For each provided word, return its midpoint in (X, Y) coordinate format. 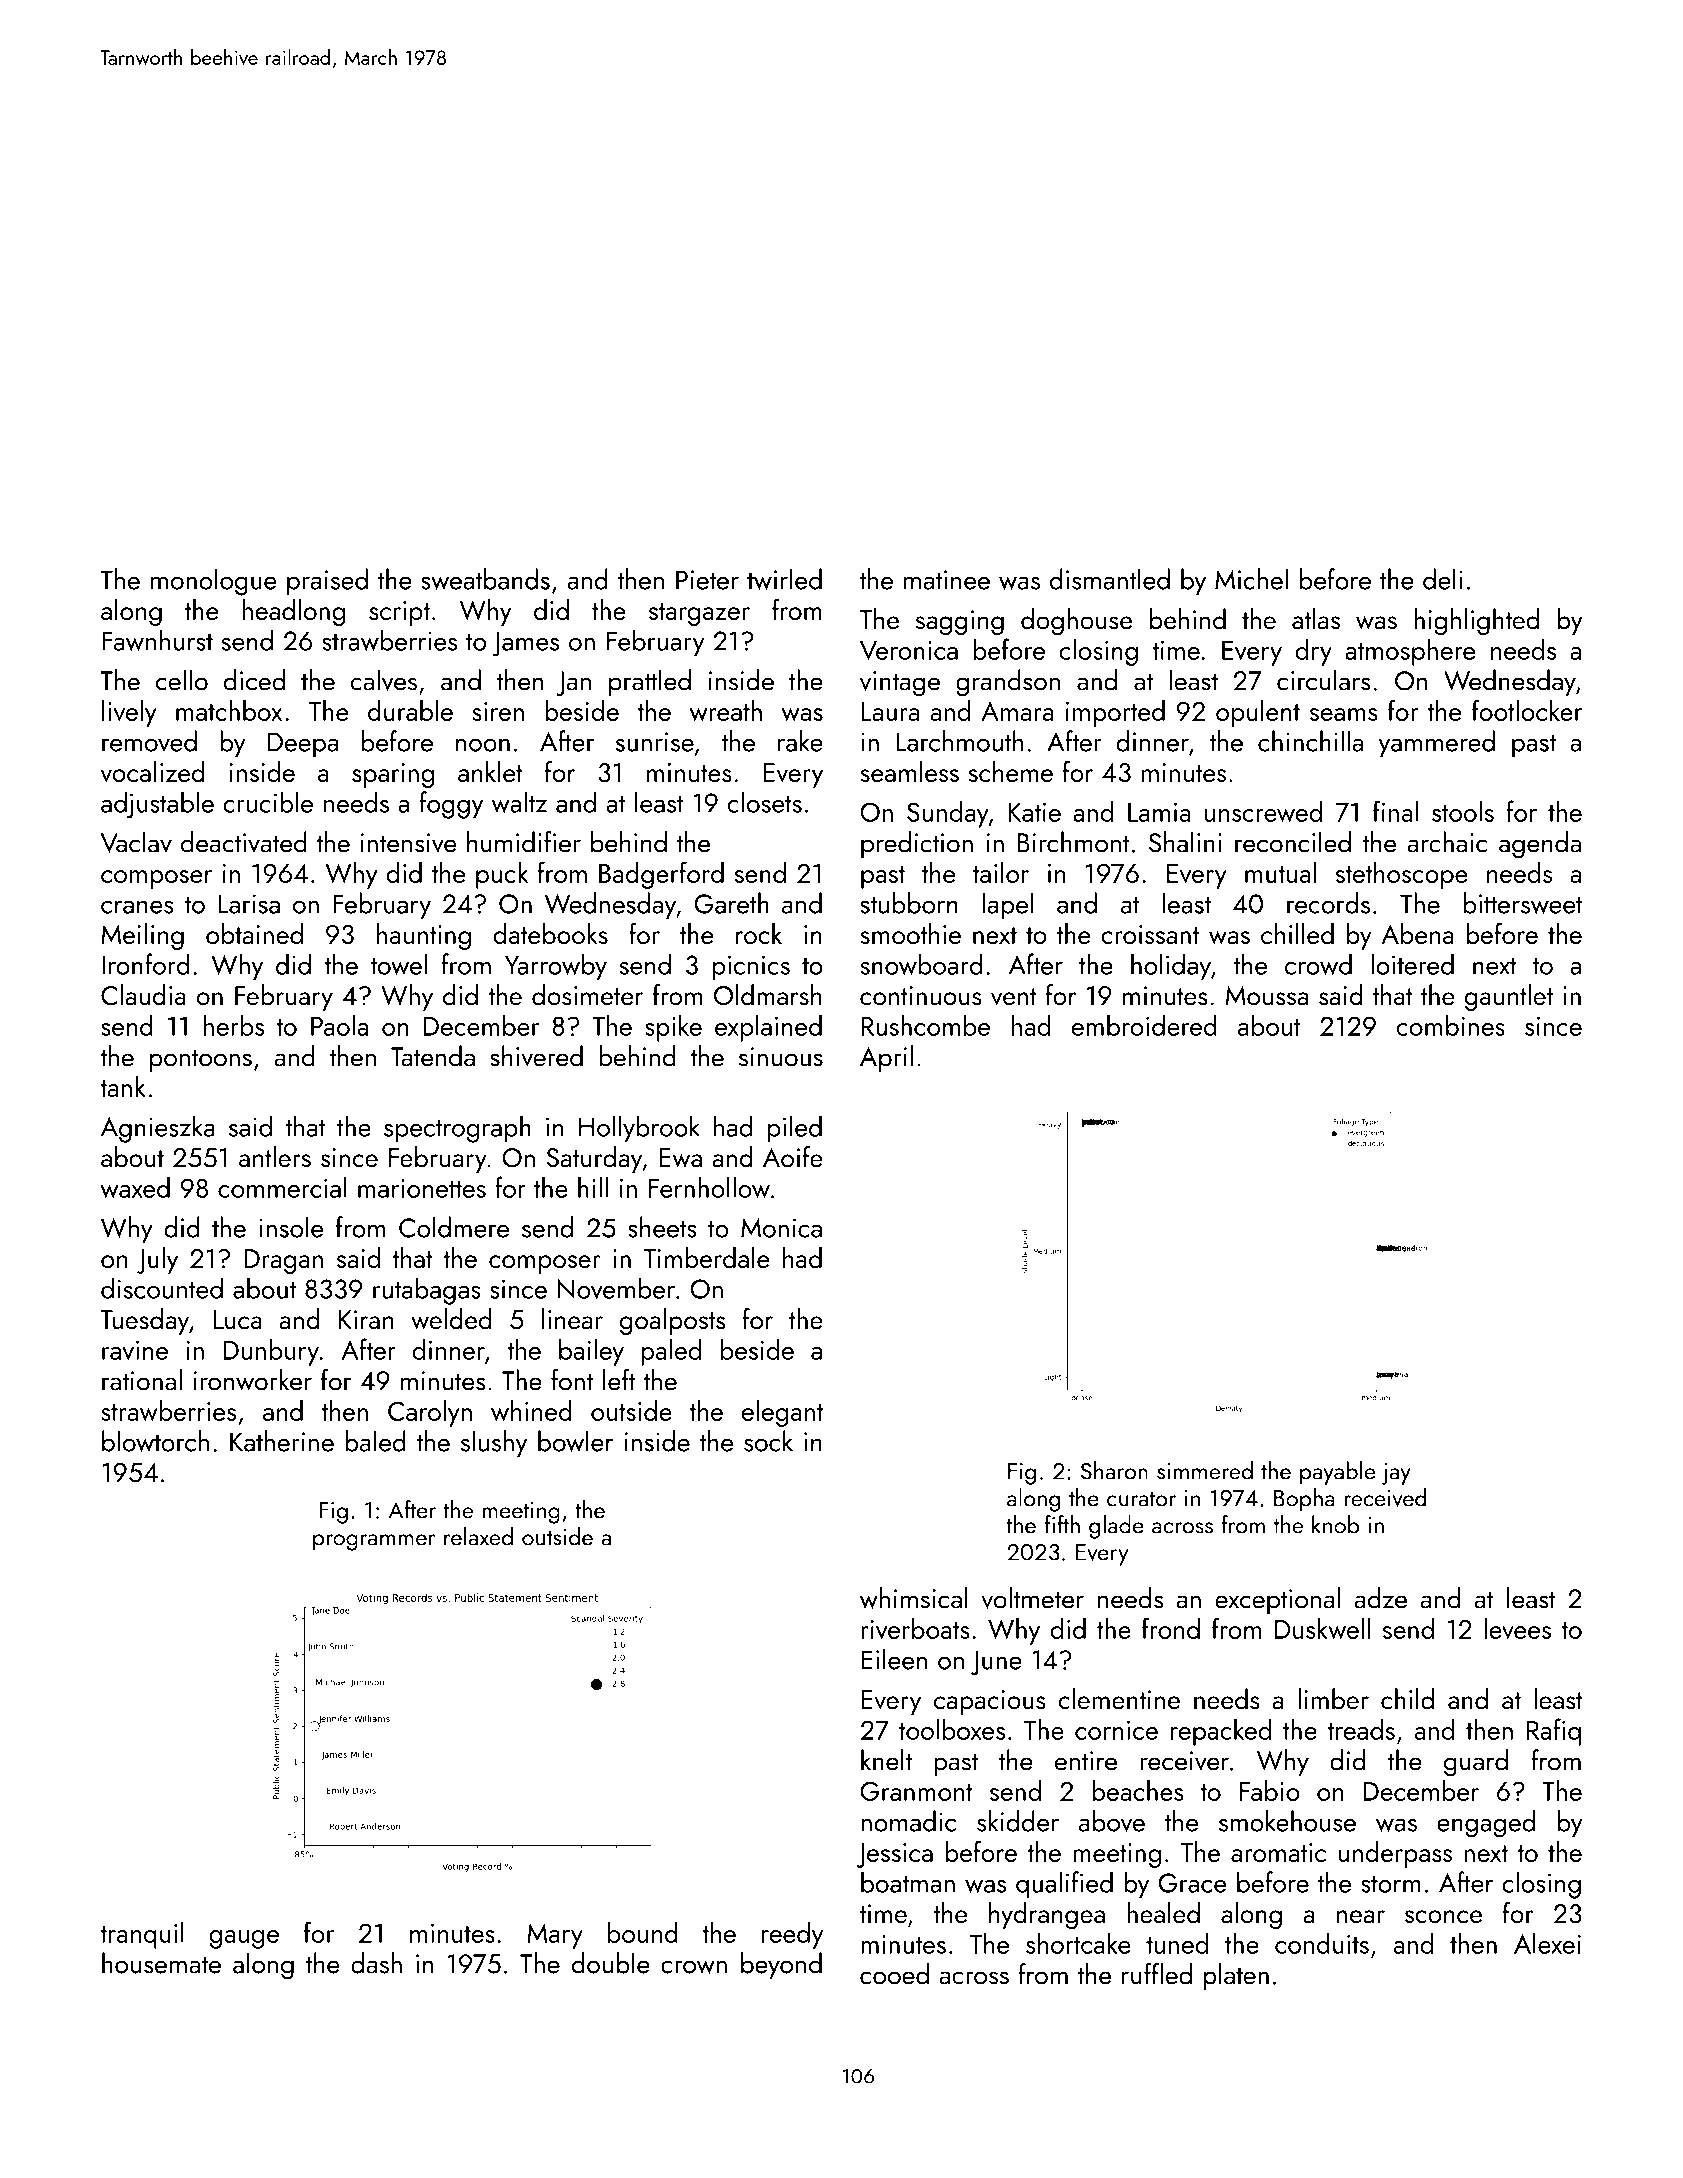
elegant (783, 1413)
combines (1451, 1025)
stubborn (909, 903)
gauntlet (1509, 997)
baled (375, 1441)
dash (376, 1963)
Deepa (303, 744)
